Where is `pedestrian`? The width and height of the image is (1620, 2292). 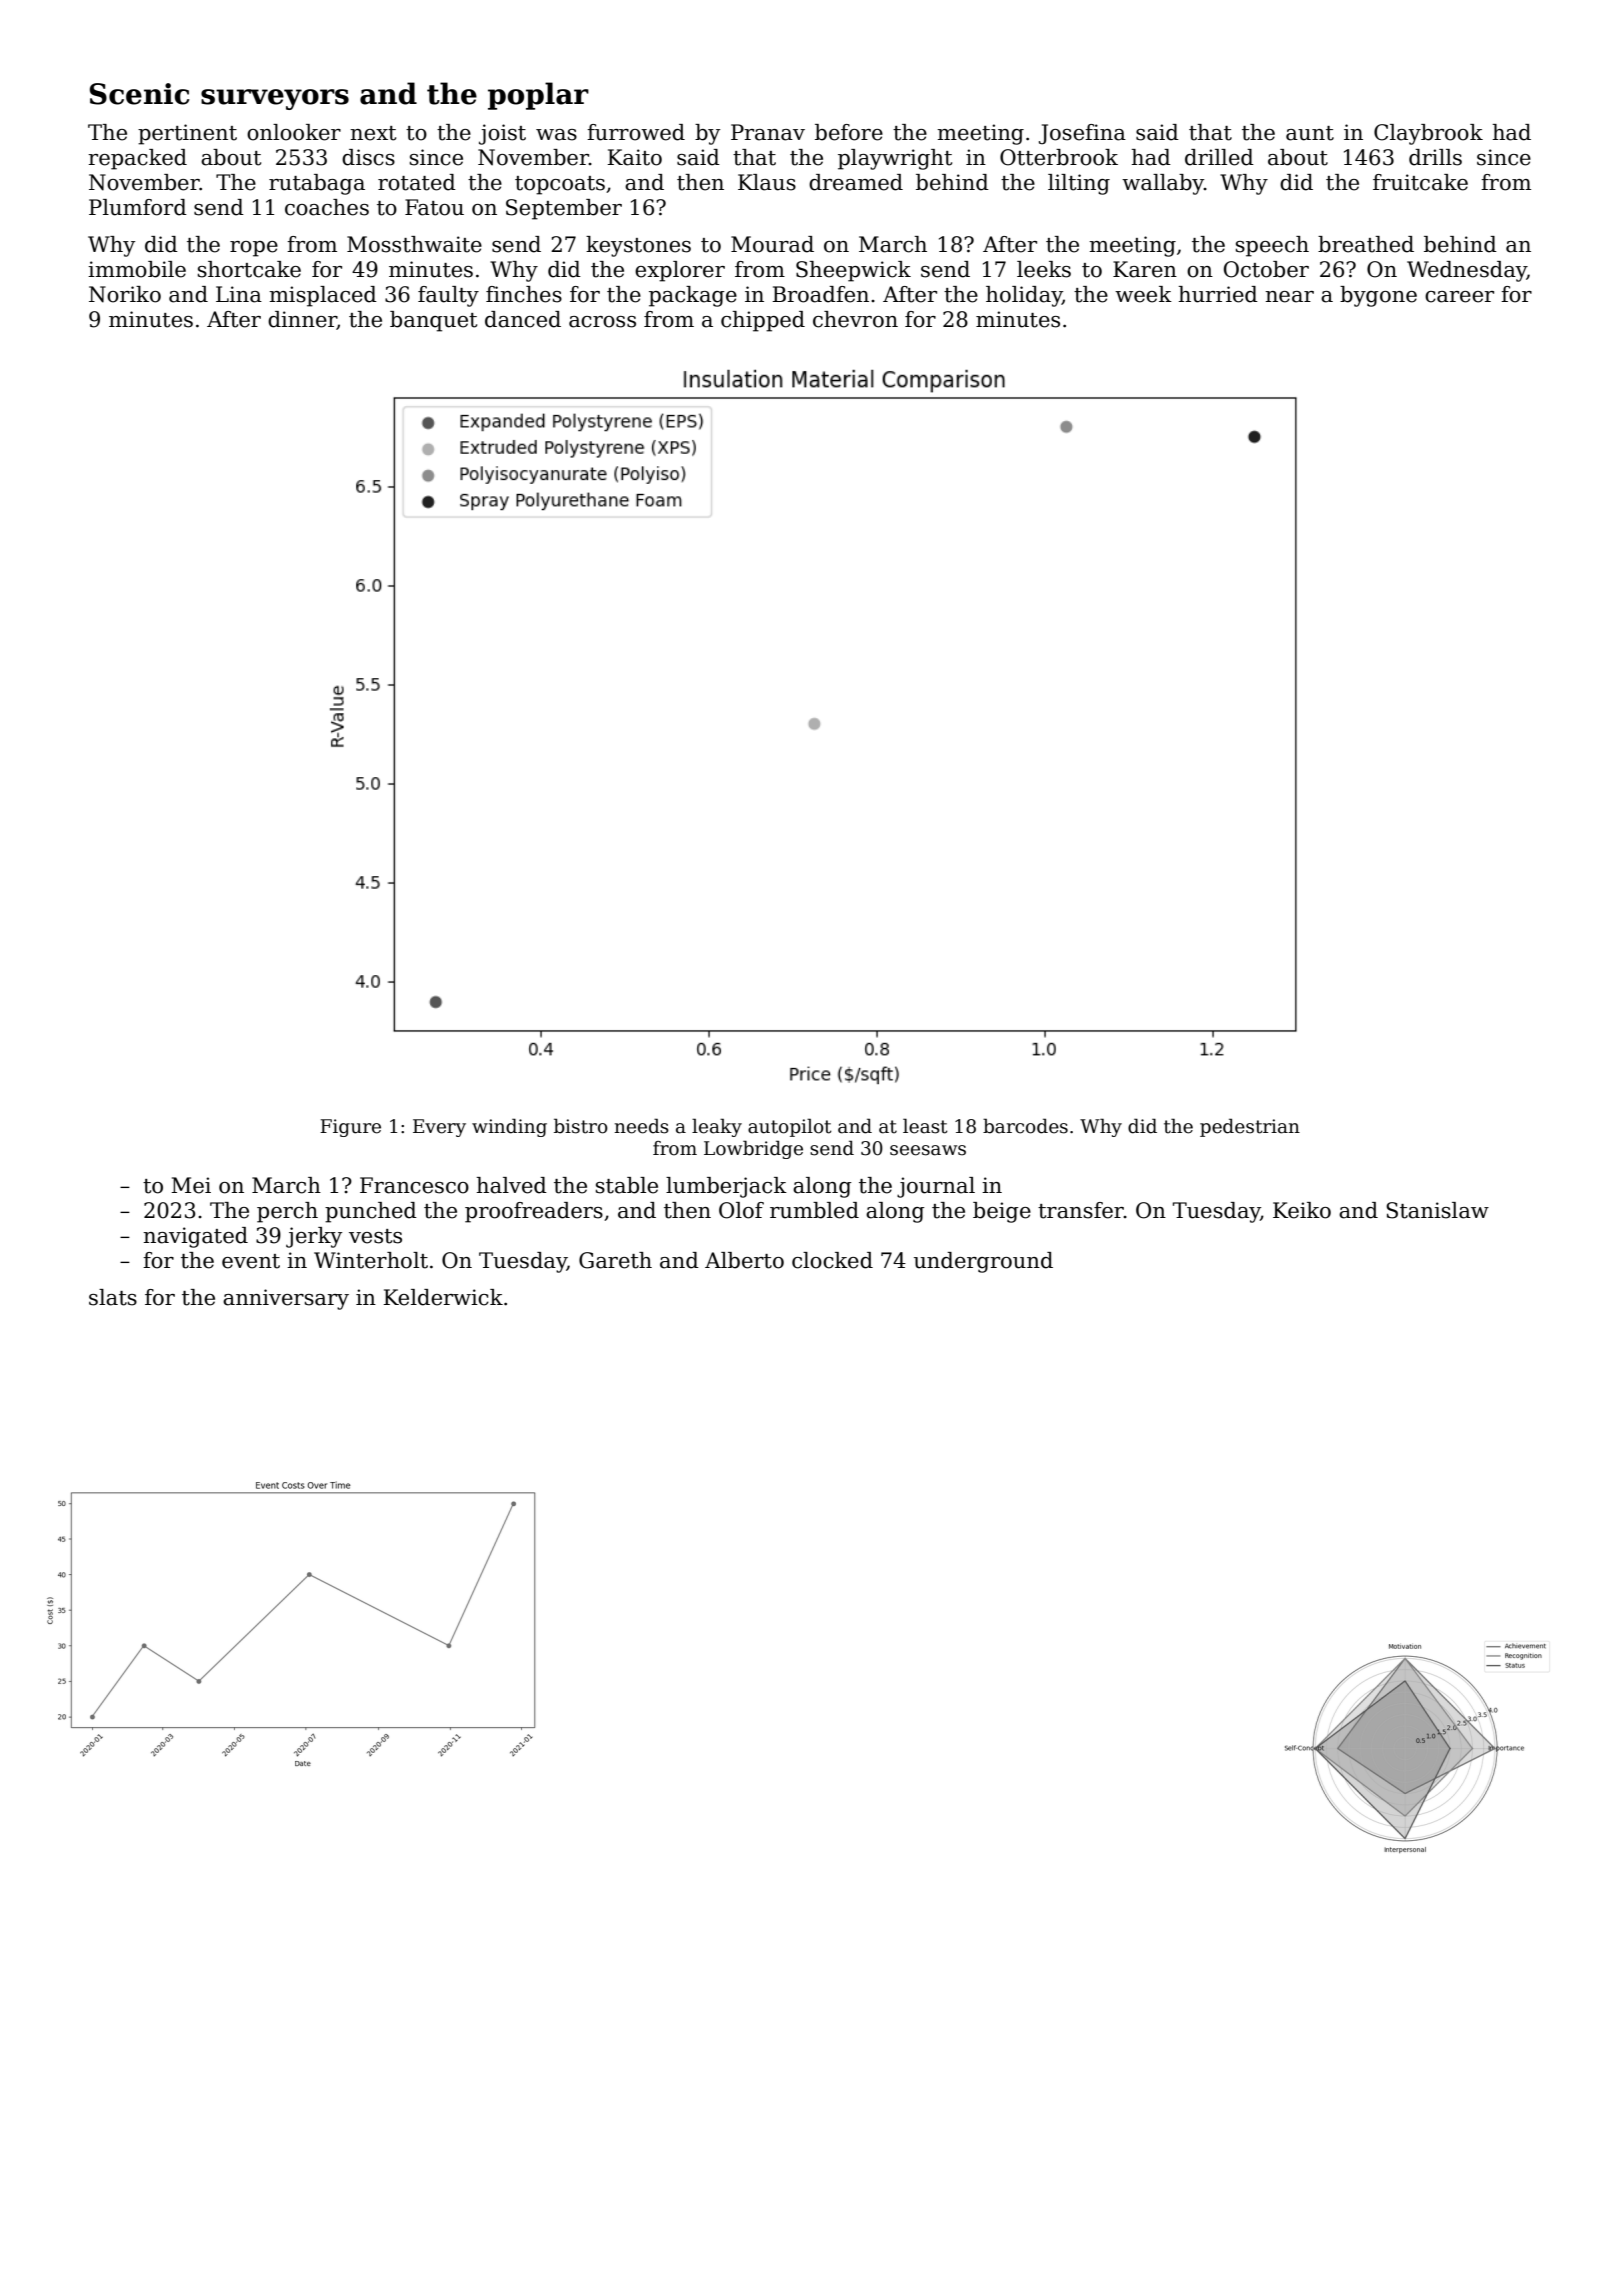 pedestrian is located at coordinates (1250, 1127).
